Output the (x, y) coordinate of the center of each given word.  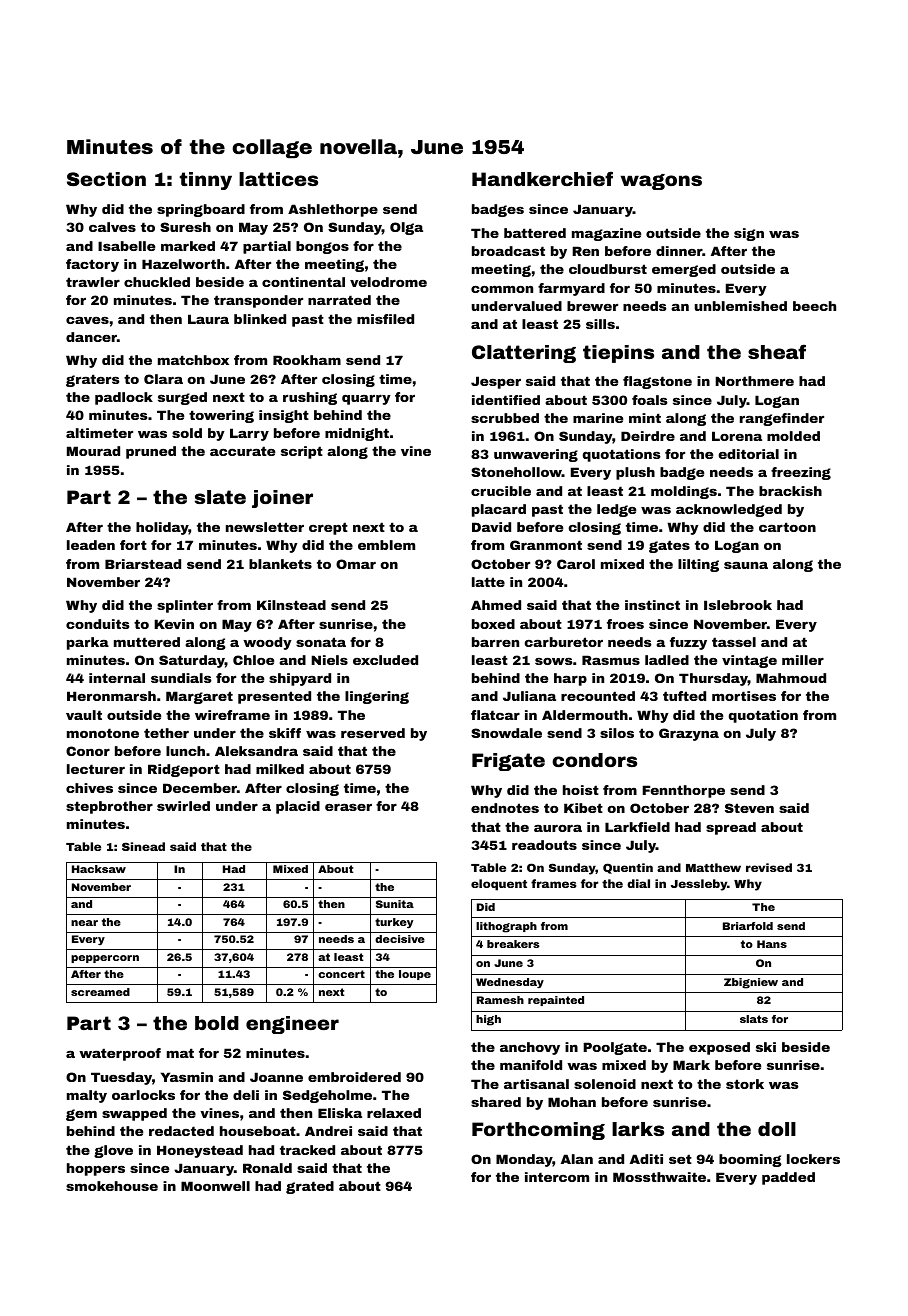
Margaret (199, 697)
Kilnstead (291, 605)
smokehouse (112, 1186)
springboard (201, 210)
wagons (661, 182)
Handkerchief (542, 178)
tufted (684, 696)
